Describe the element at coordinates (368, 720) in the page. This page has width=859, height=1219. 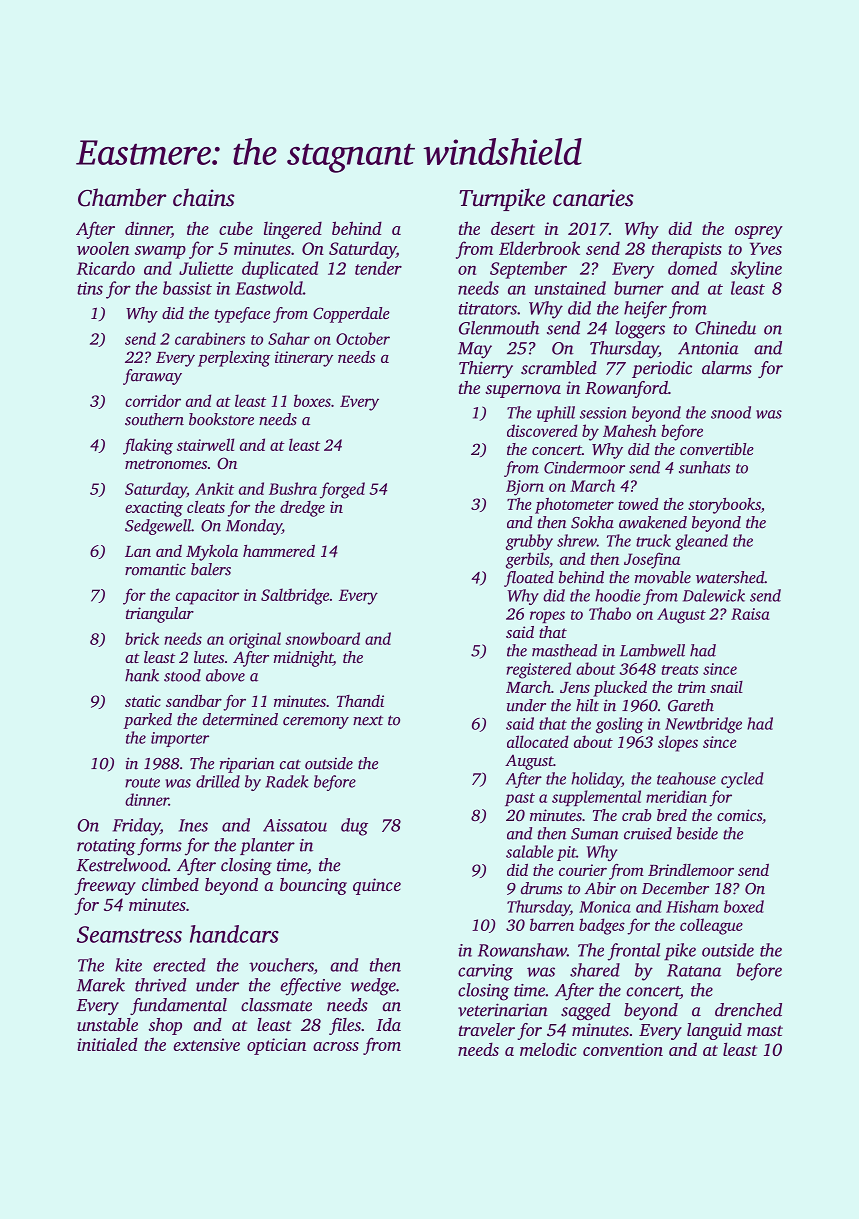
I see `next` at that location.
